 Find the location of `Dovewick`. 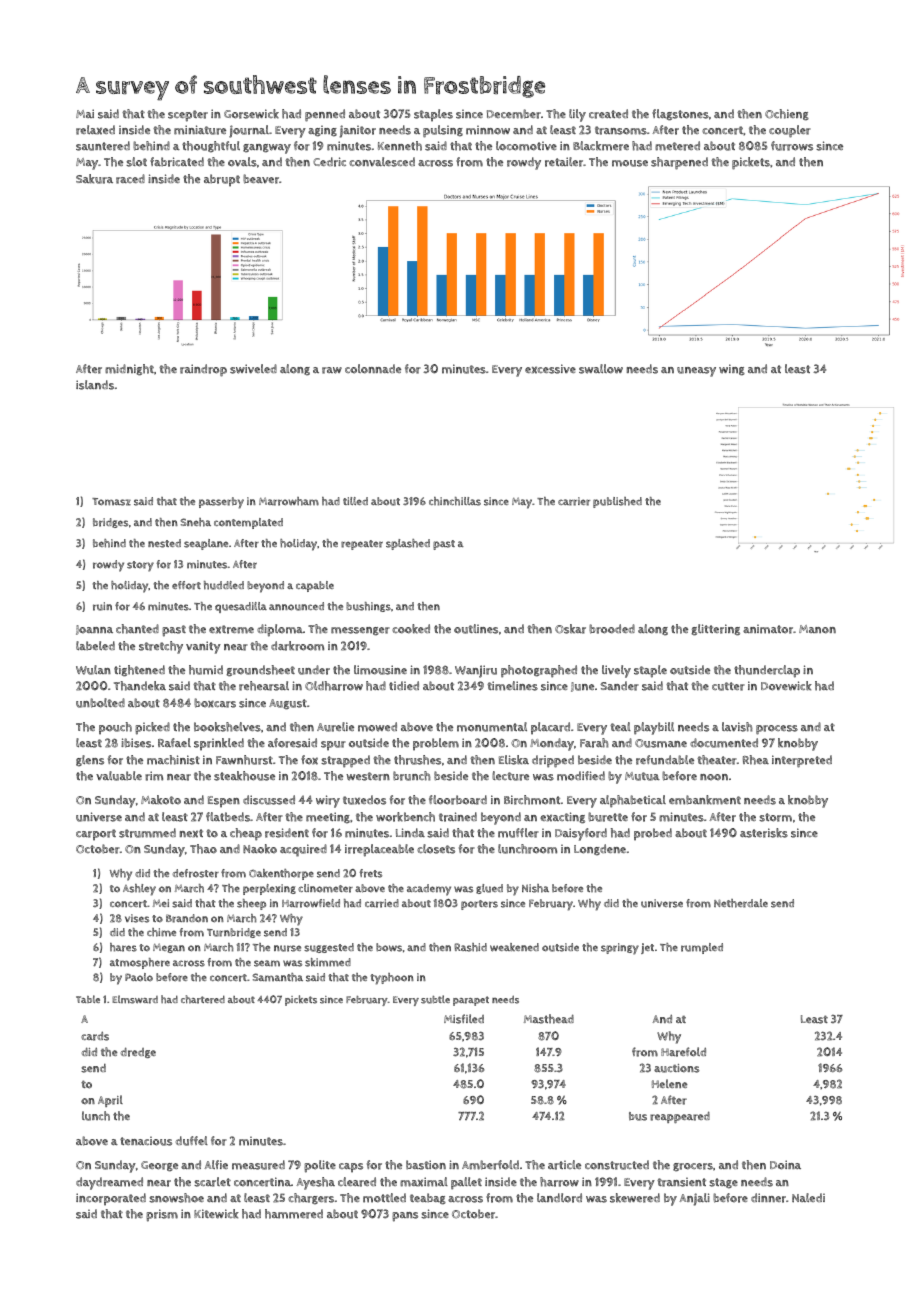

Dovewick is located at coordinates (786, 686).
